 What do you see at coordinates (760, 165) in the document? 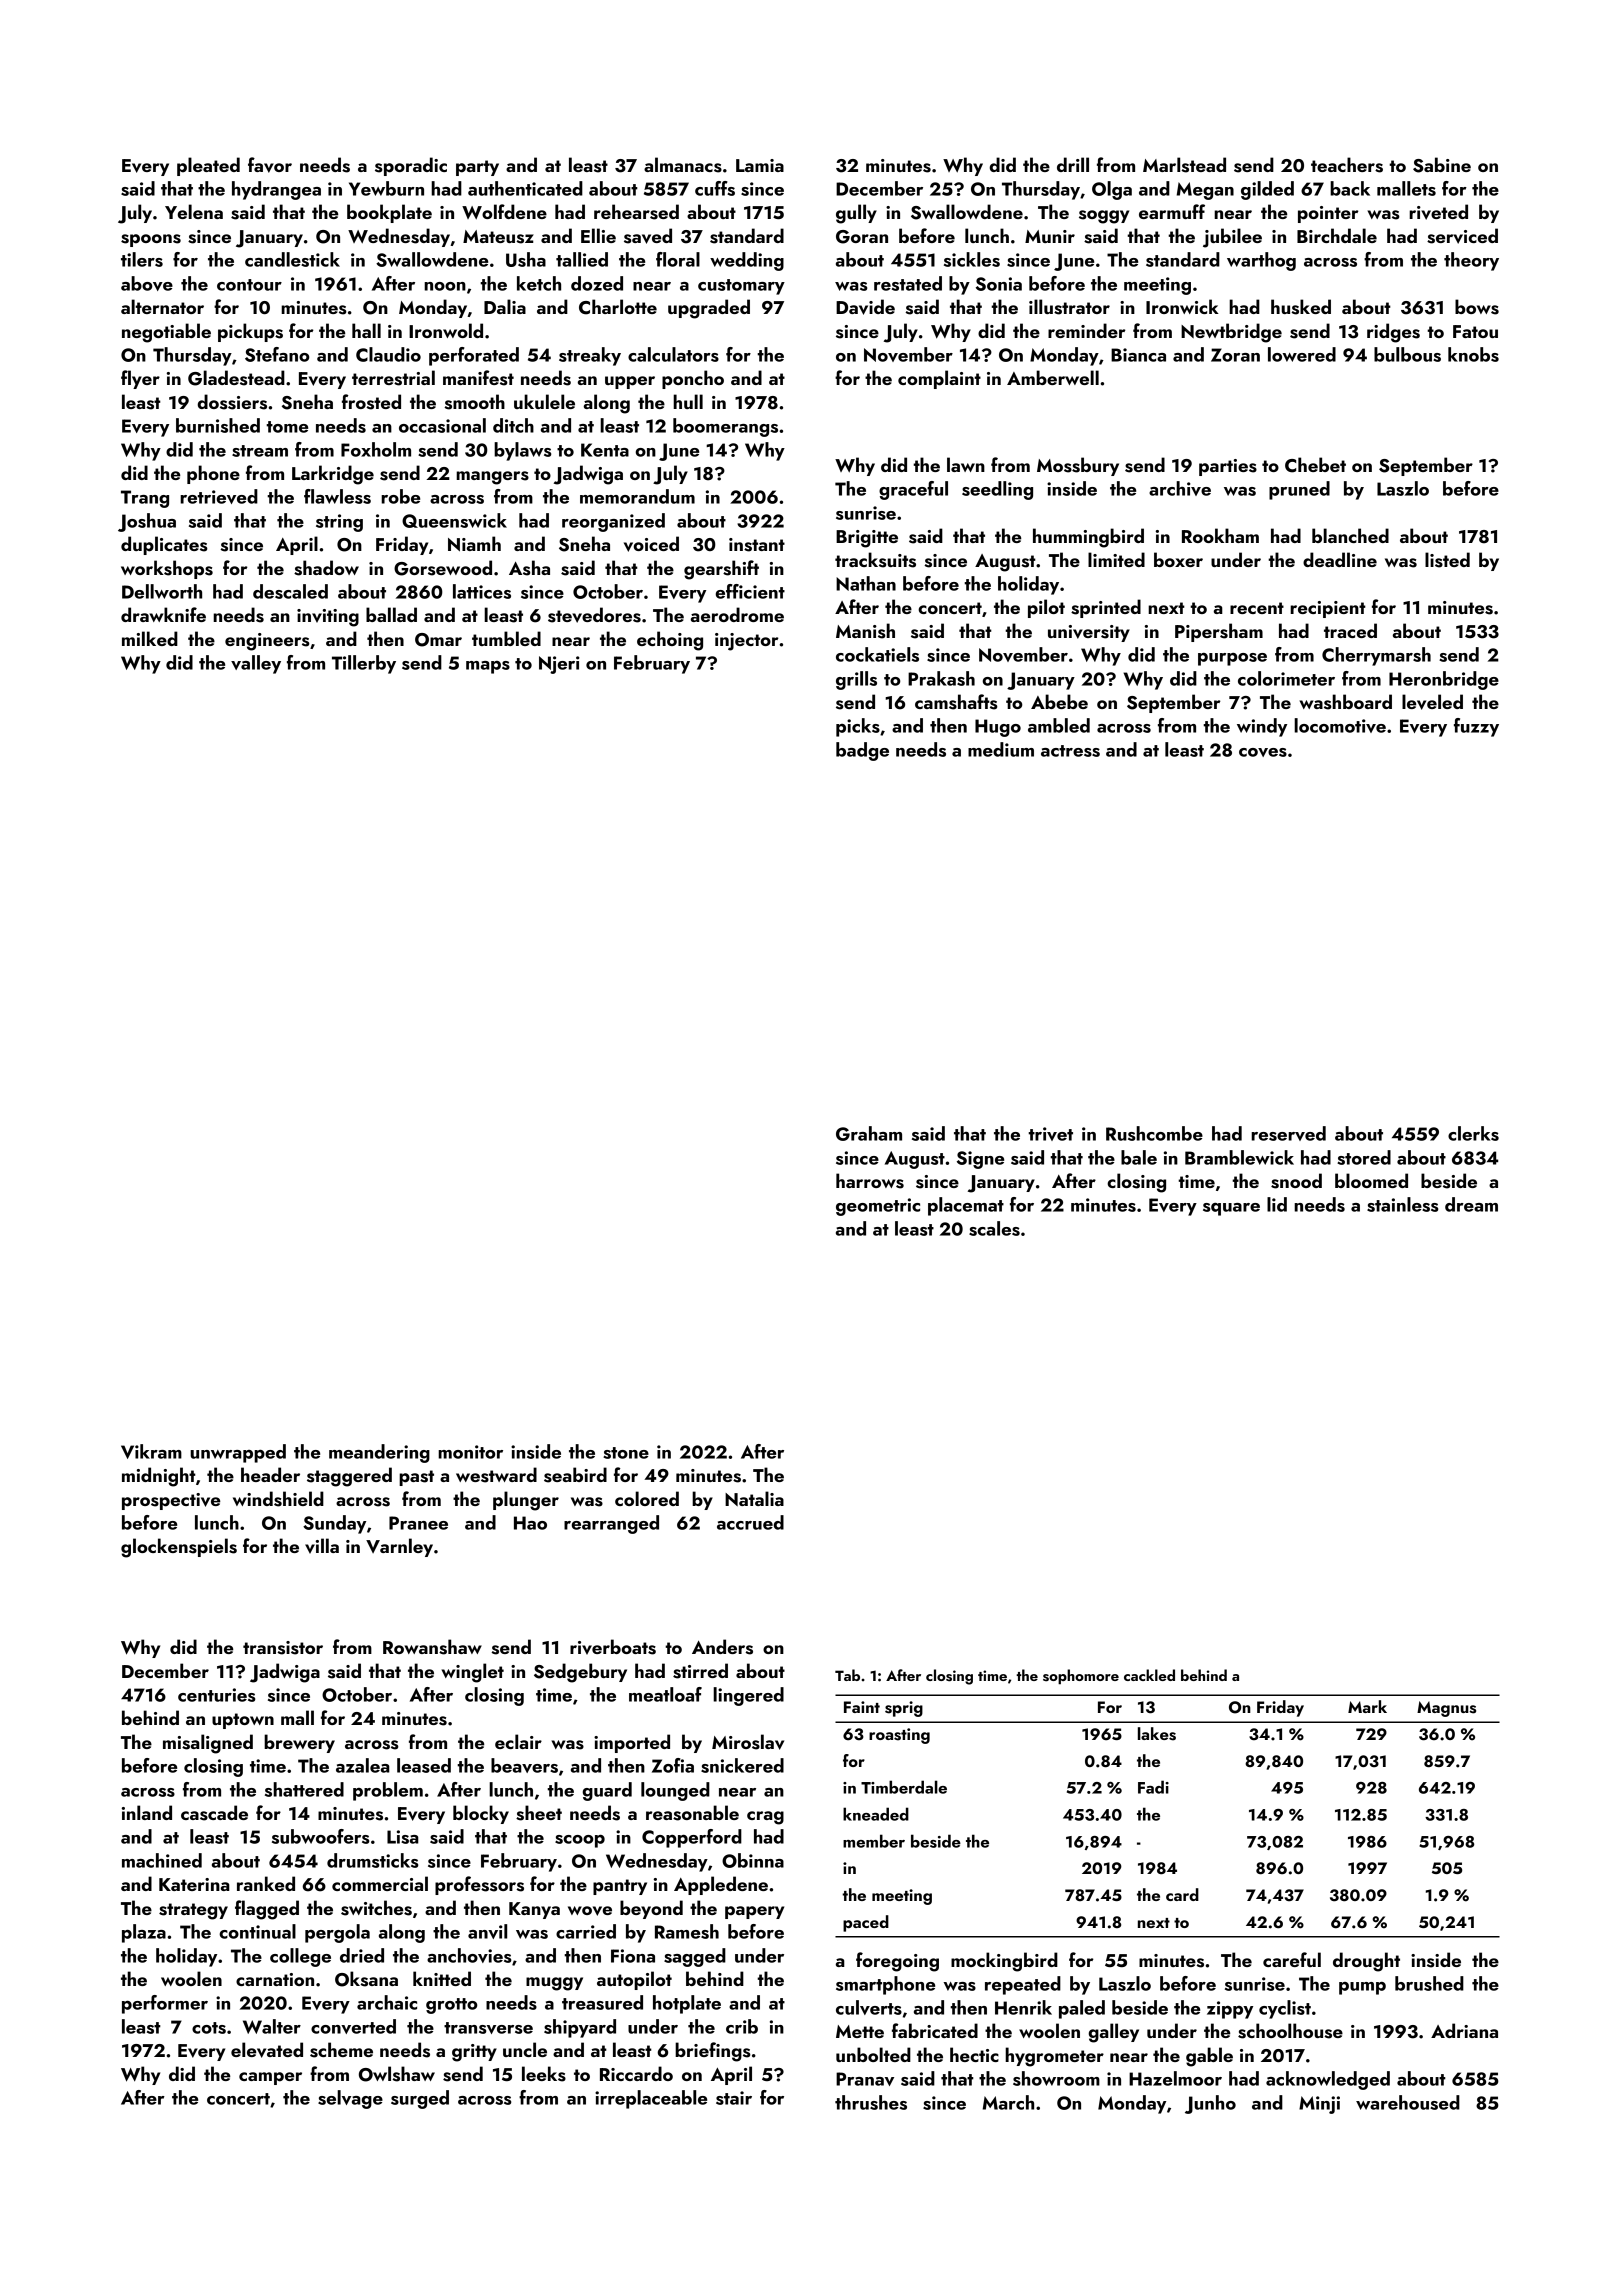
I see `Lamia` at bounding box center [760, 165].
